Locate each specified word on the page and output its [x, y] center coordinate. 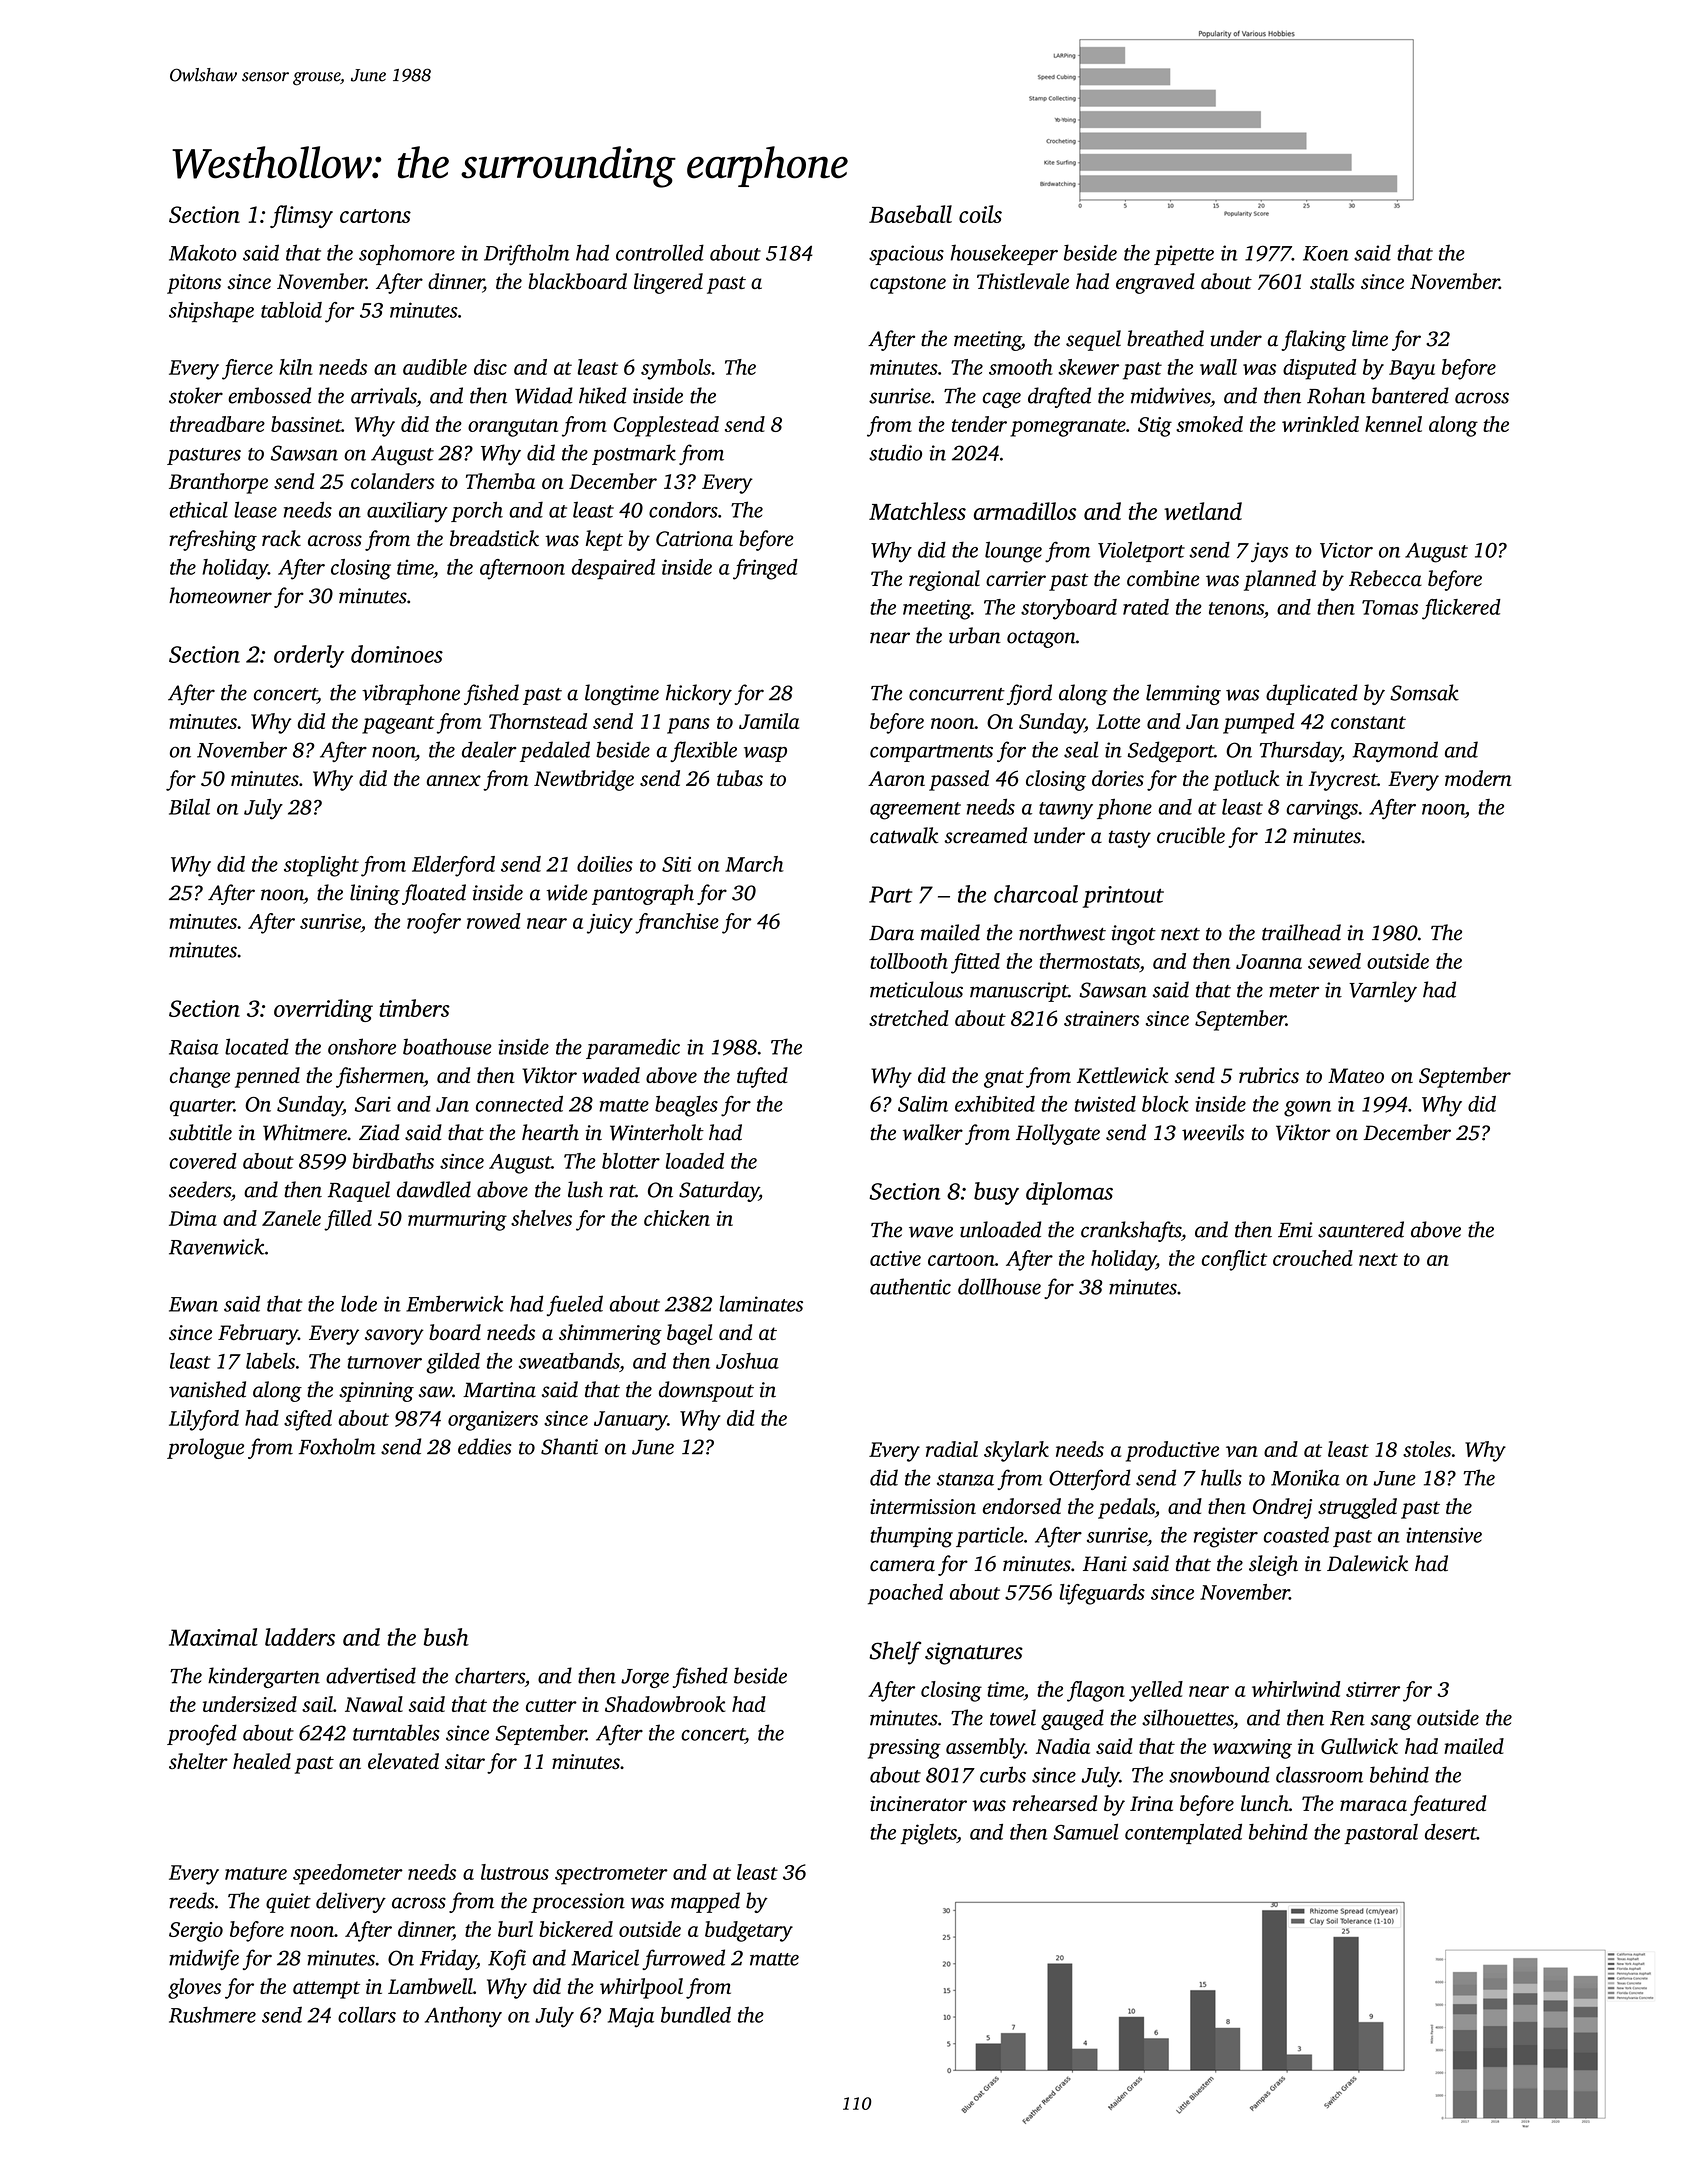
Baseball [910, 214]
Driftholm [527, 254]
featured [1448, 1805]
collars [367, 2014]
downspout [706, 1391]
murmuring [457, 1221]
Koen [1326, 253]
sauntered [1361, 1229]
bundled [696, 2014]
